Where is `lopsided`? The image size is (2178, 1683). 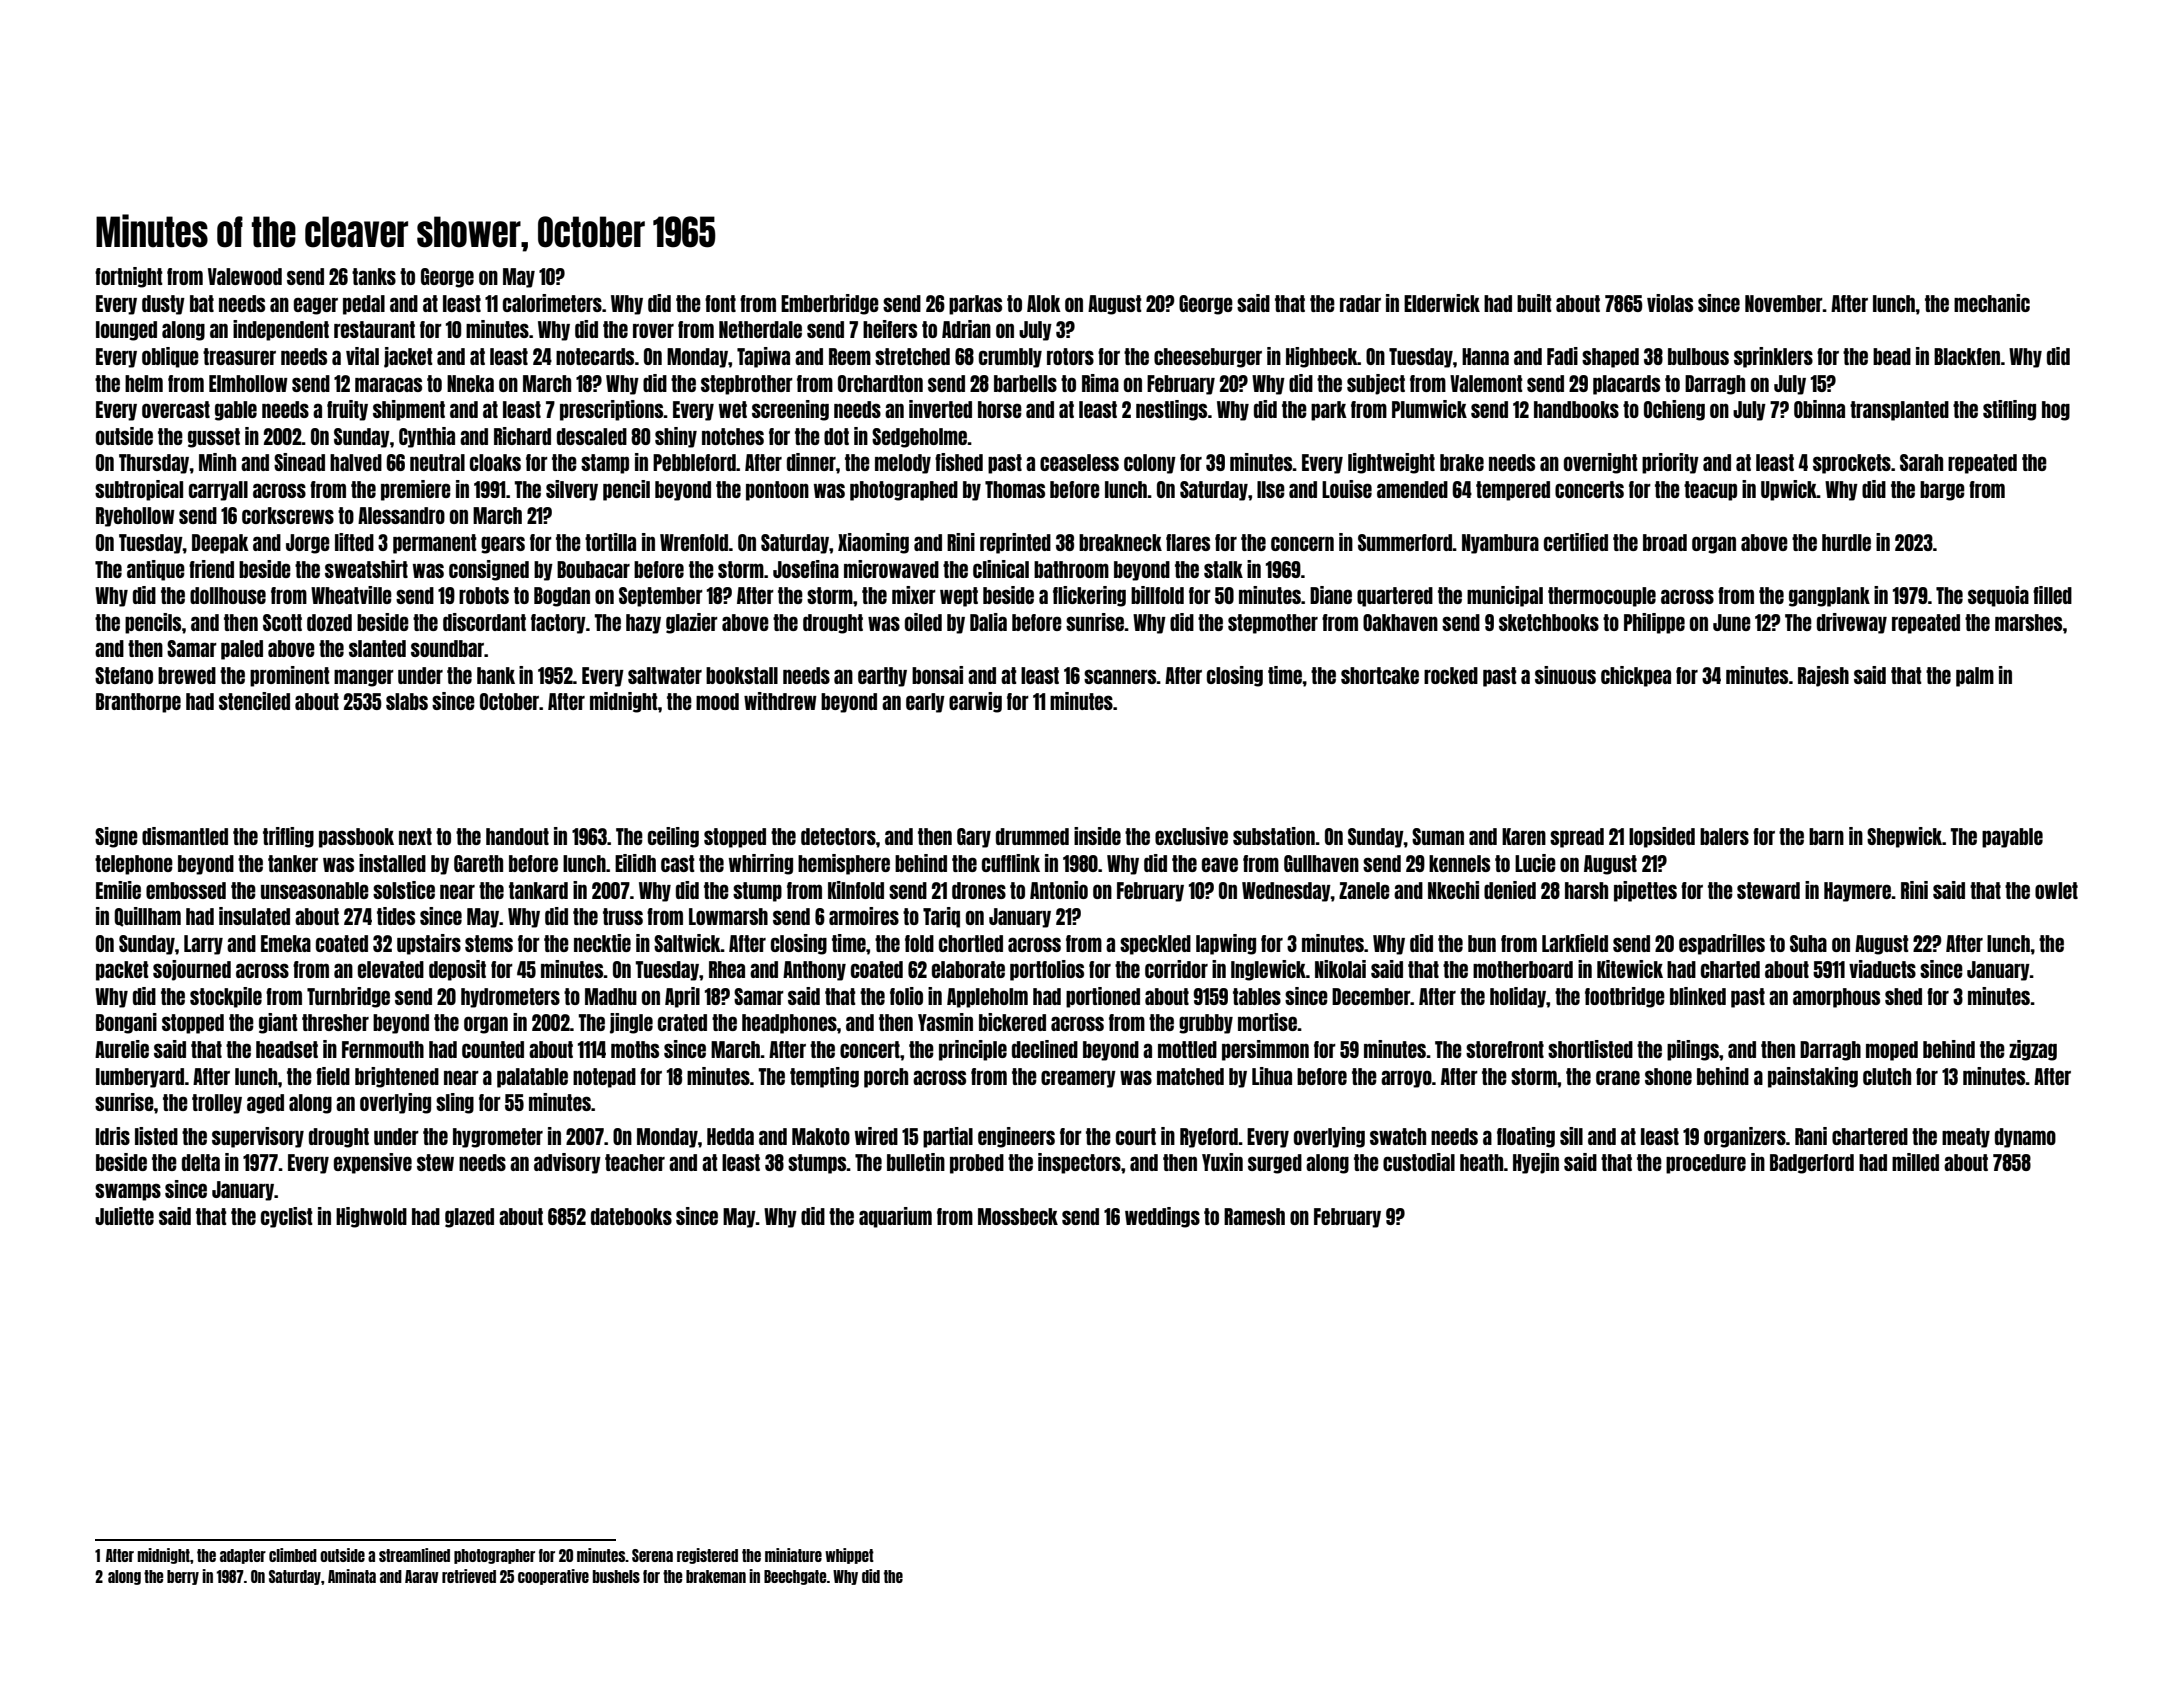
lopsided is located at coordinates (1662, 837).
